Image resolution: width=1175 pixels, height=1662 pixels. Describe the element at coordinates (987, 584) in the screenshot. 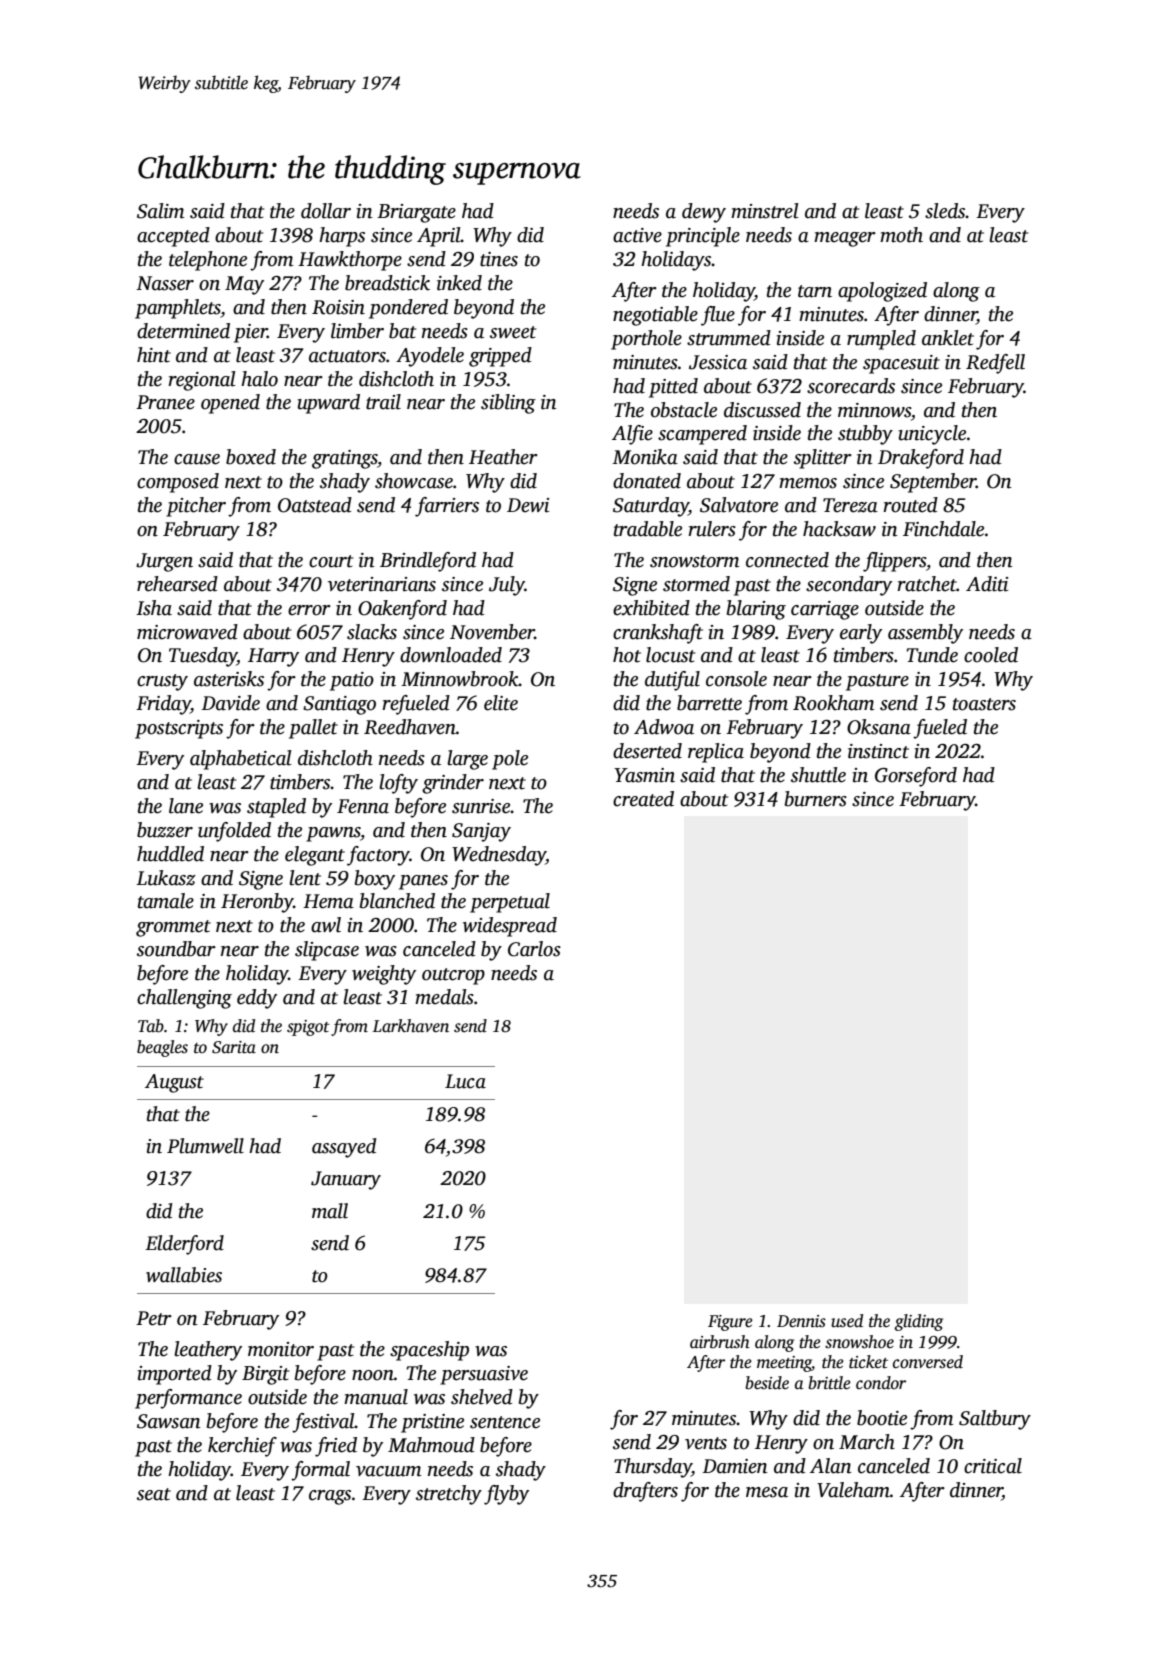

I see `Aditi` at that location.
